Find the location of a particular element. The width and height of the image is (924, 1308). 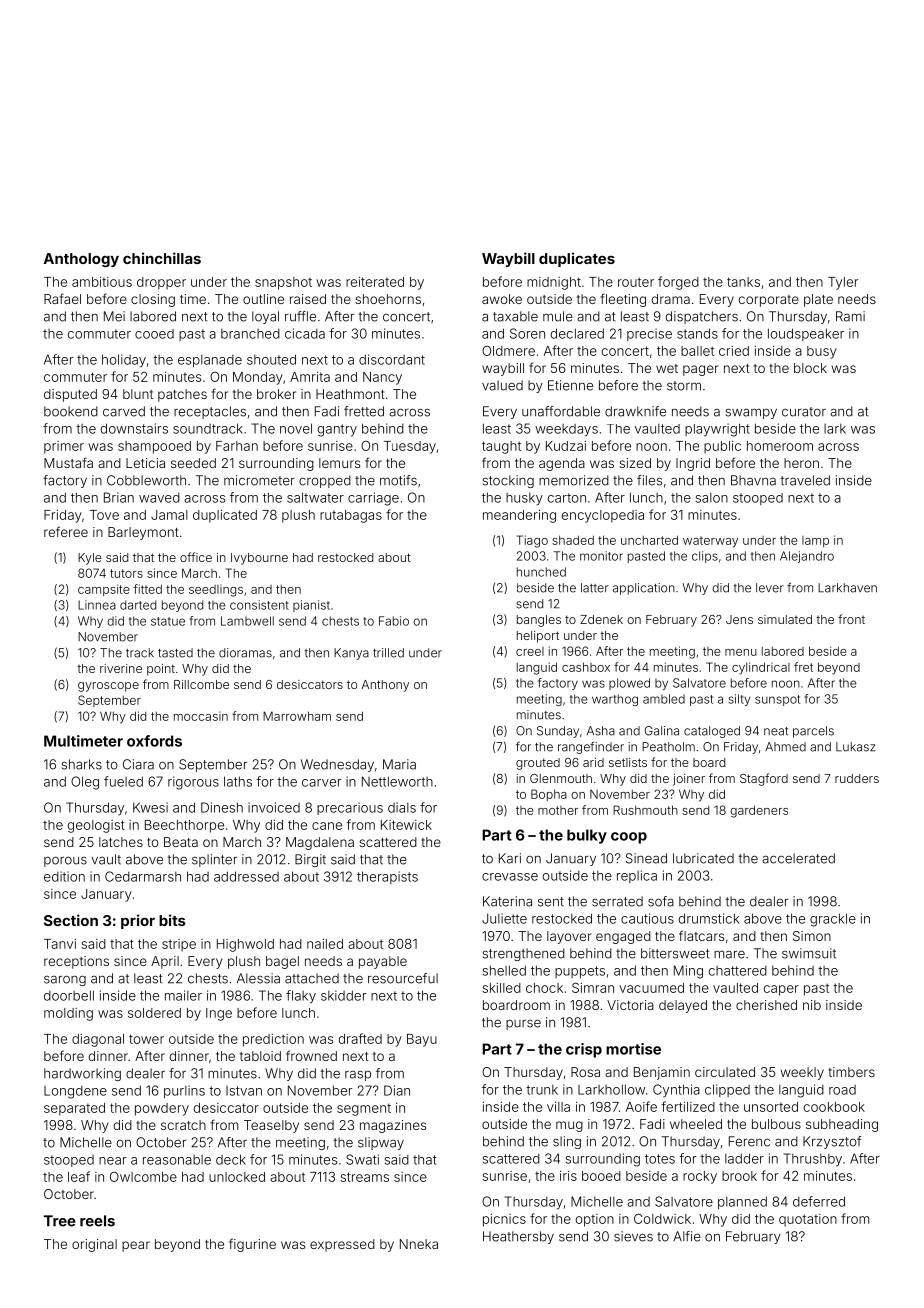

Beata is located at coordinates (181, 842).
